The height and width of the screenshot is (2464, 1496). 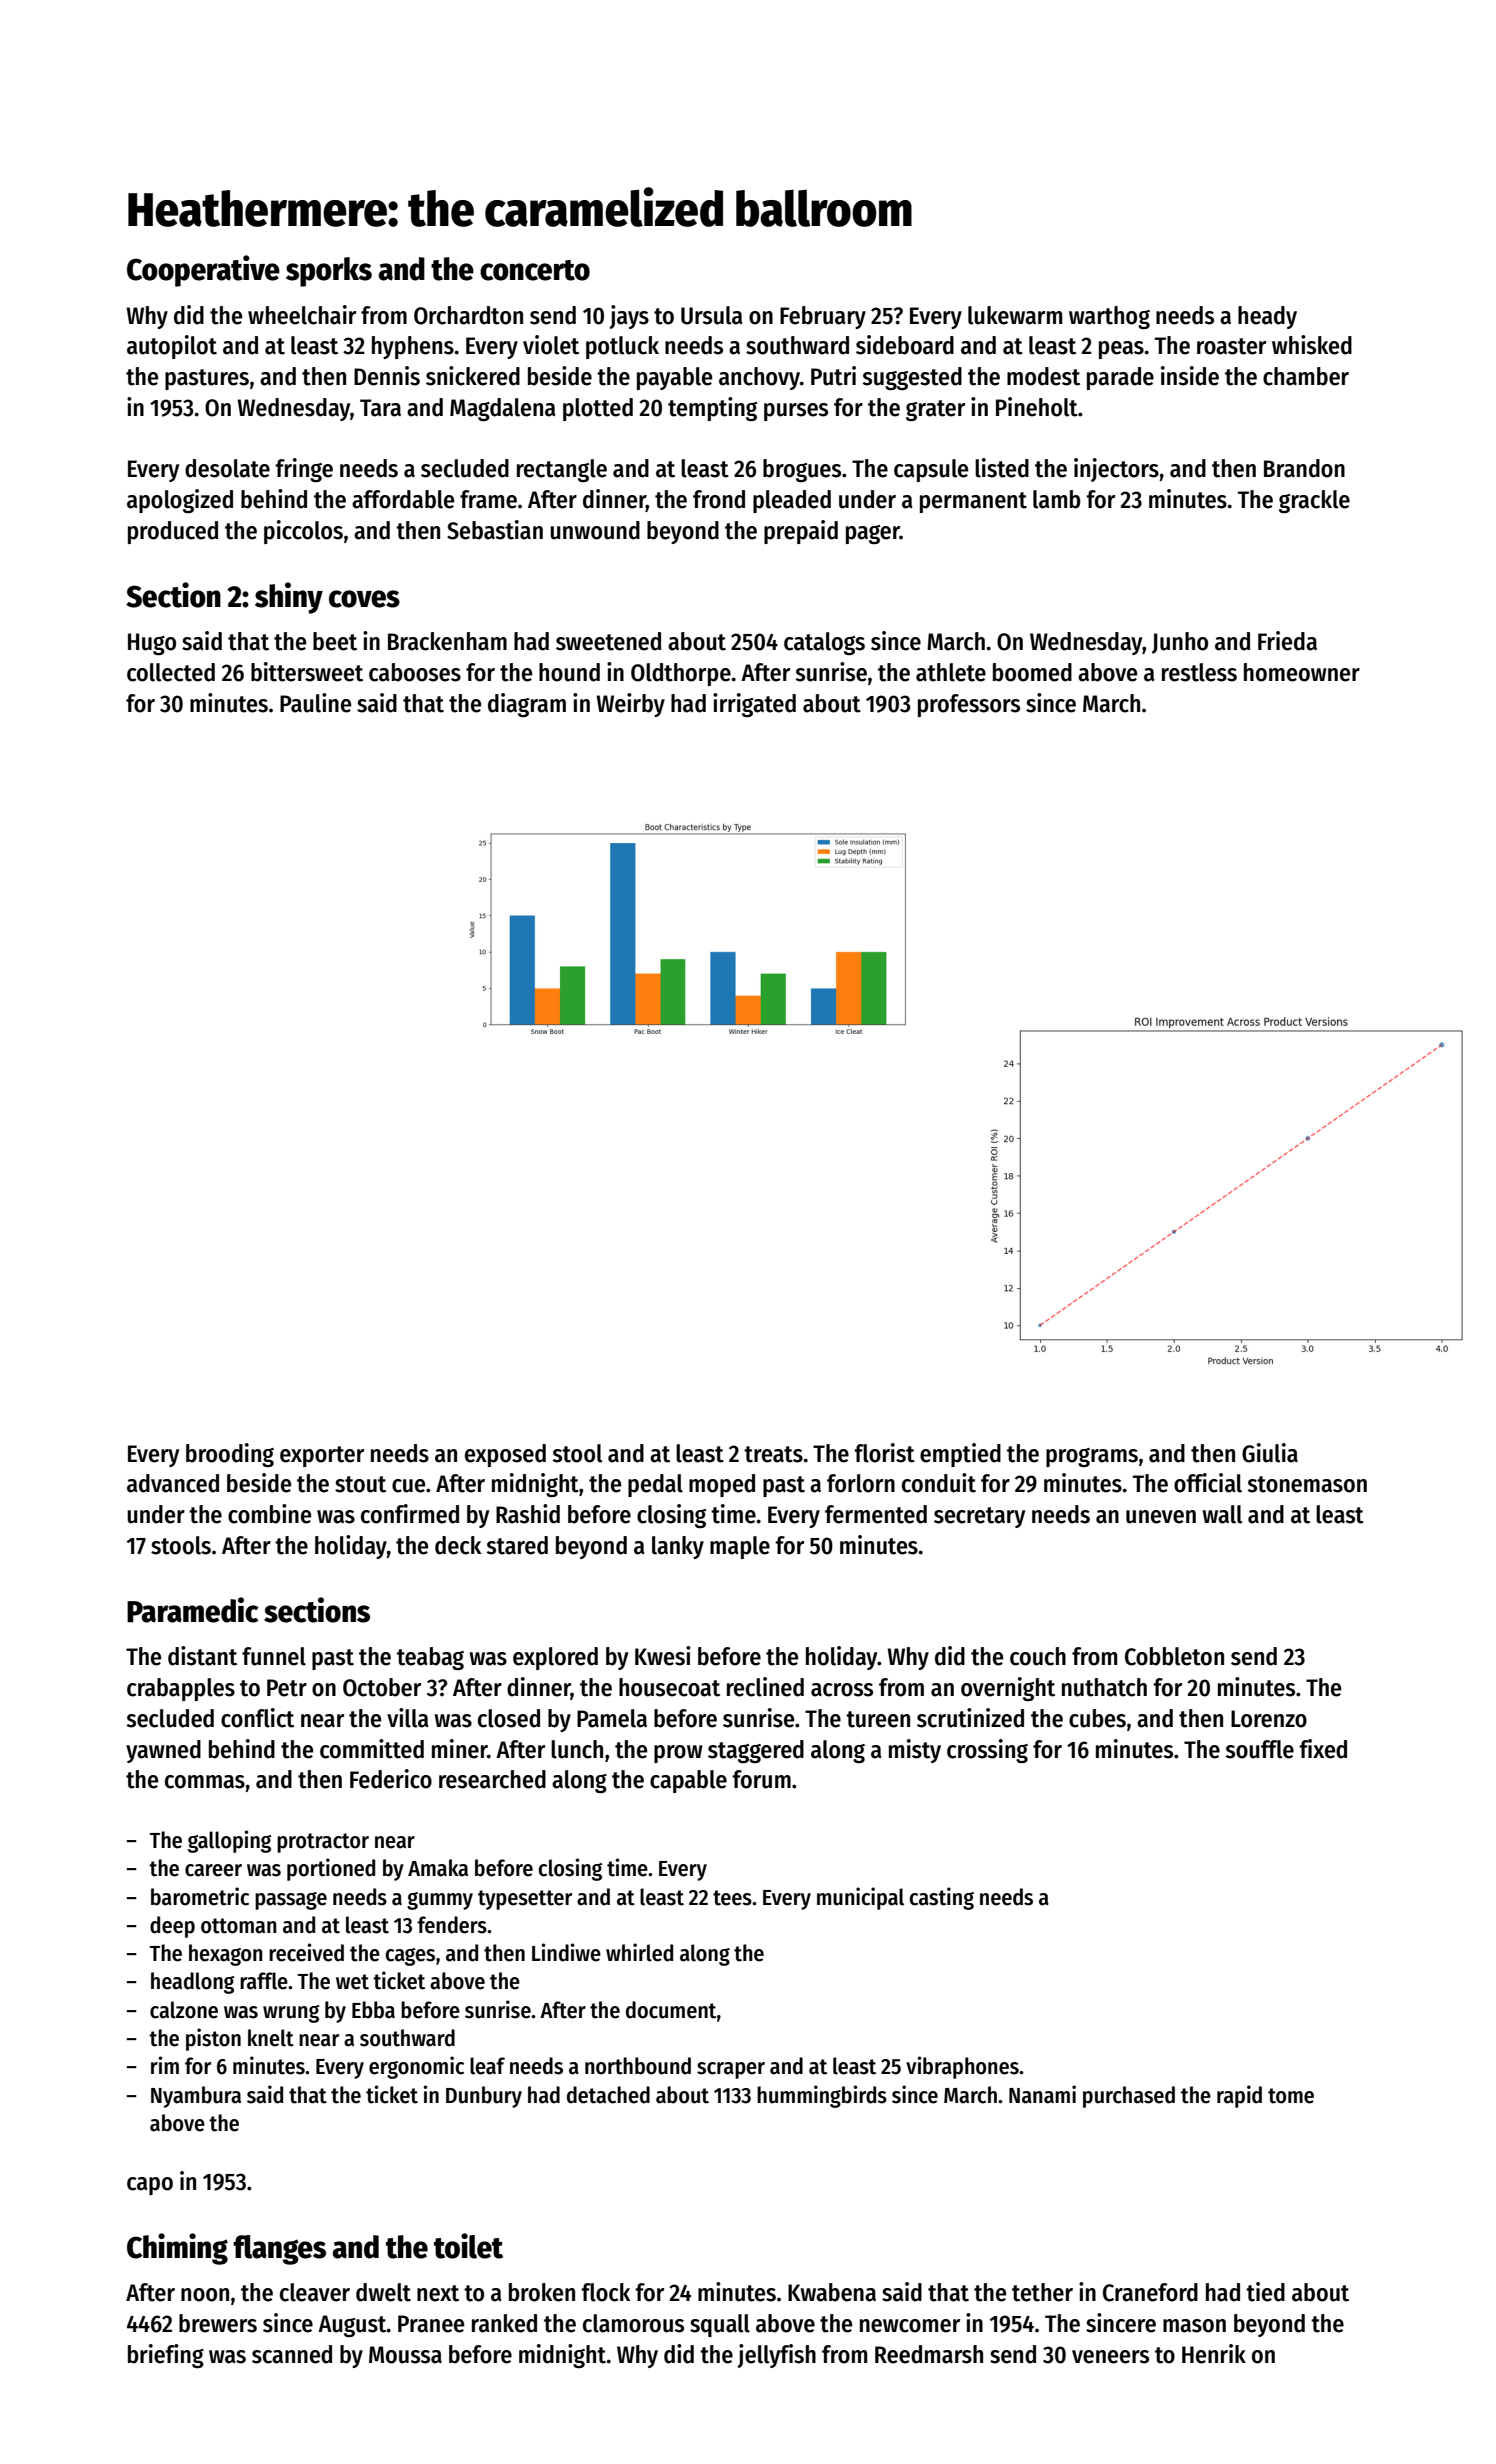 What do you see at coordinates (177, 2249) in the screenshot?
I see `Chiming` at bounding box center [177, 2249].
